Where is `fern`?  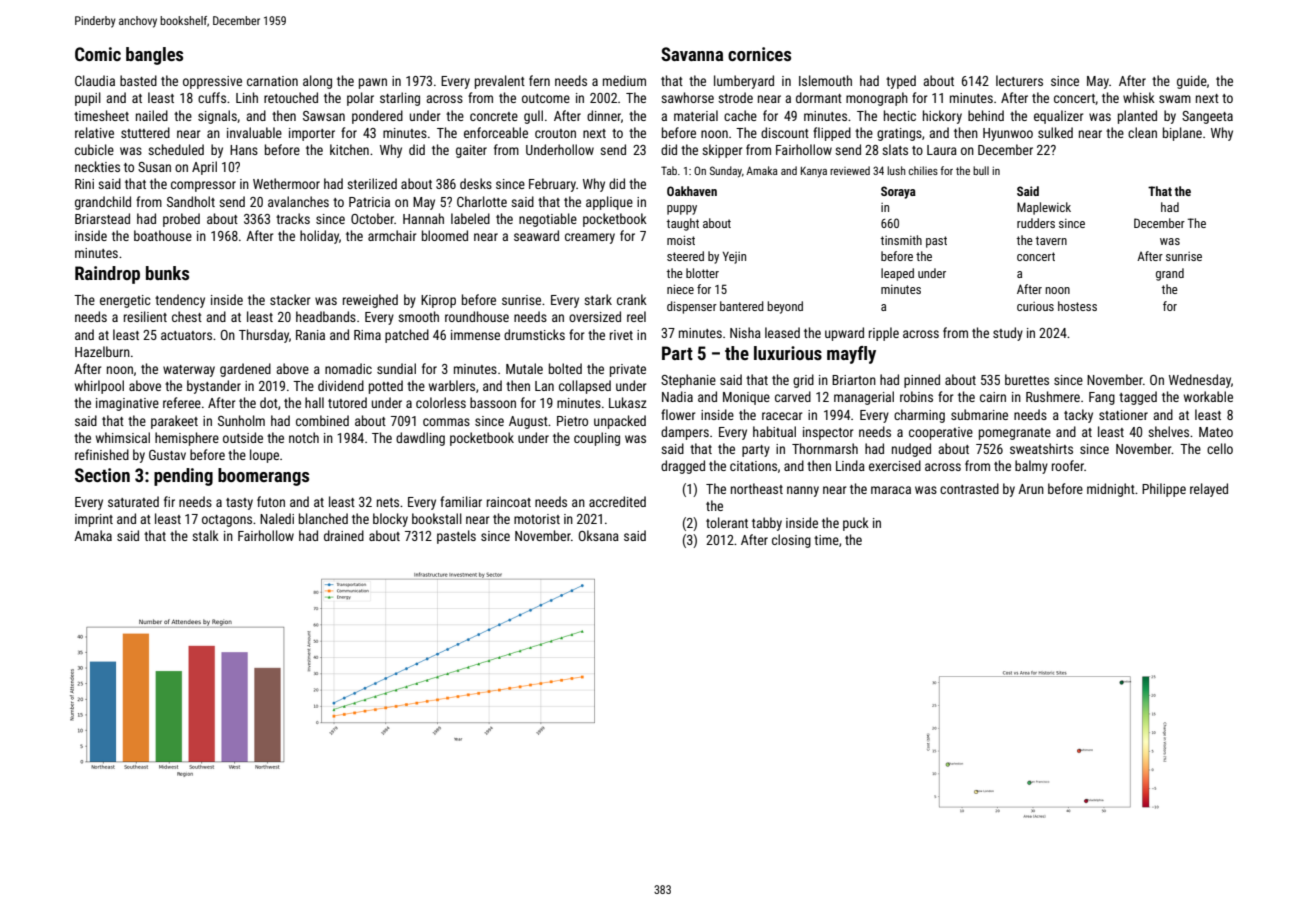 fern is located at coordinates (539, 80).
